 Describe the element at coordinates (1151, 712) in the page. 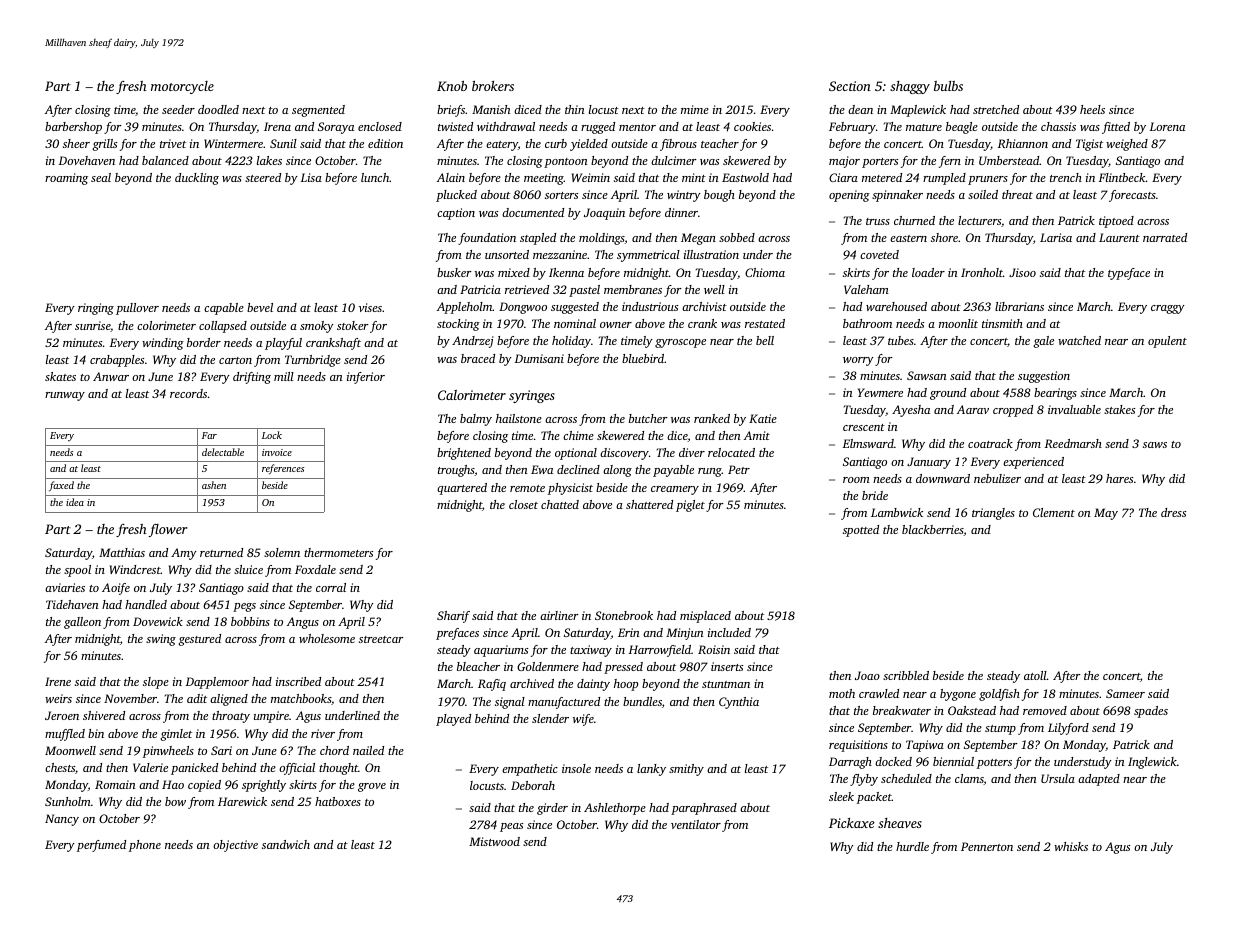

I see `spades` at that location.
